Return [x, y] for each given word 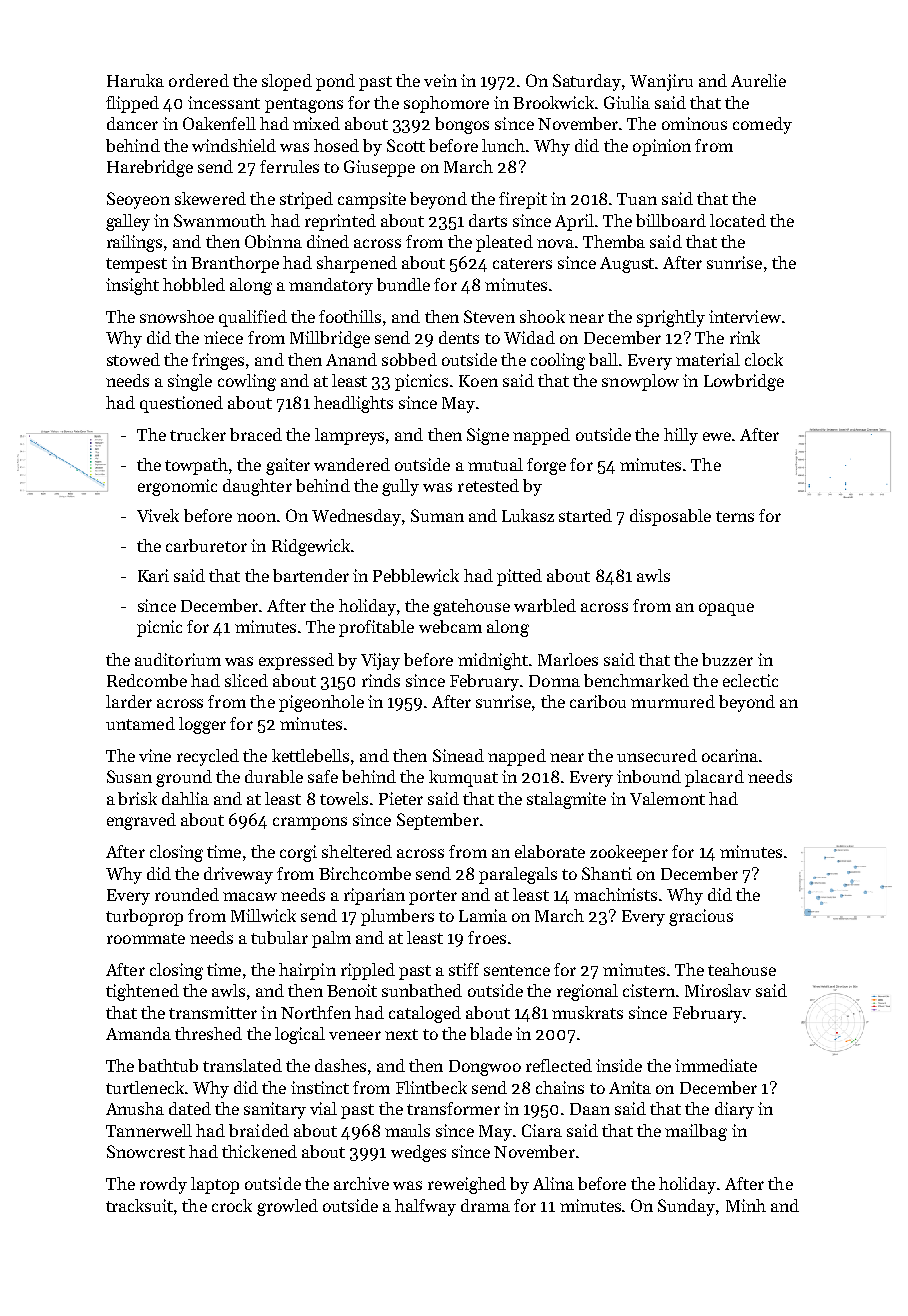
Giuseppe [379, 168]
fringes [218, 361]
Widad [529, 337]
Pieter [401, 798]
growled [287, 1207]
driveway [238, 875]
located [738, 220]
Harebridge [150, 168]
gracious [701, 917]
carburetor [206, 545]
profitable [376, 628]
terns [735, 516]
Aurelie [758, 80]
